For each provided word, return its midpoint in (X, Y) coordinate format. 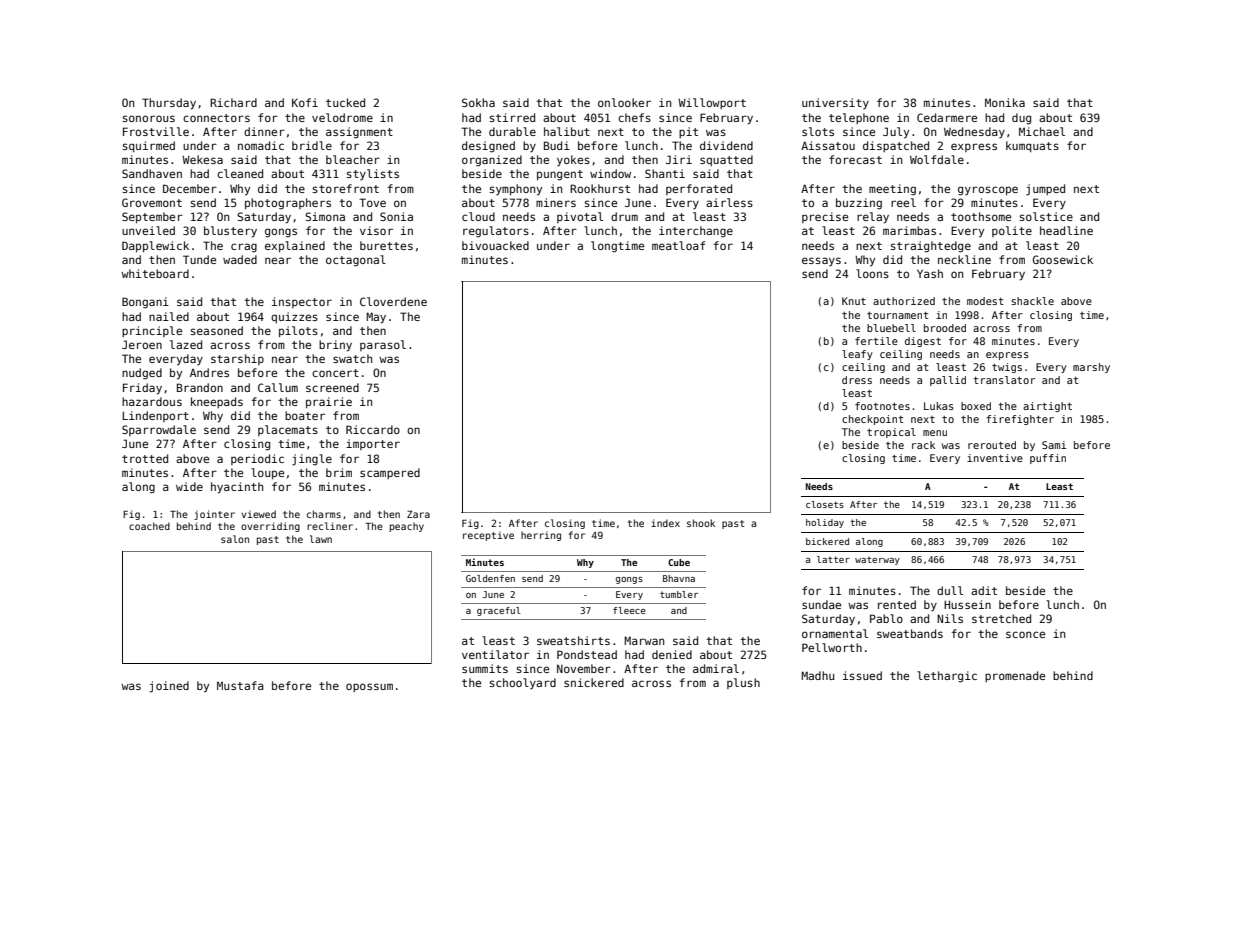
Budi (557, 145)
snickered (594, 682)
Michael (1042, 131)
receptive (488, 536)
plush (743, 683)
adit (984, 590)
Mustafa (240, 685)
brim (339, 472)
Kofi (305, 102)
